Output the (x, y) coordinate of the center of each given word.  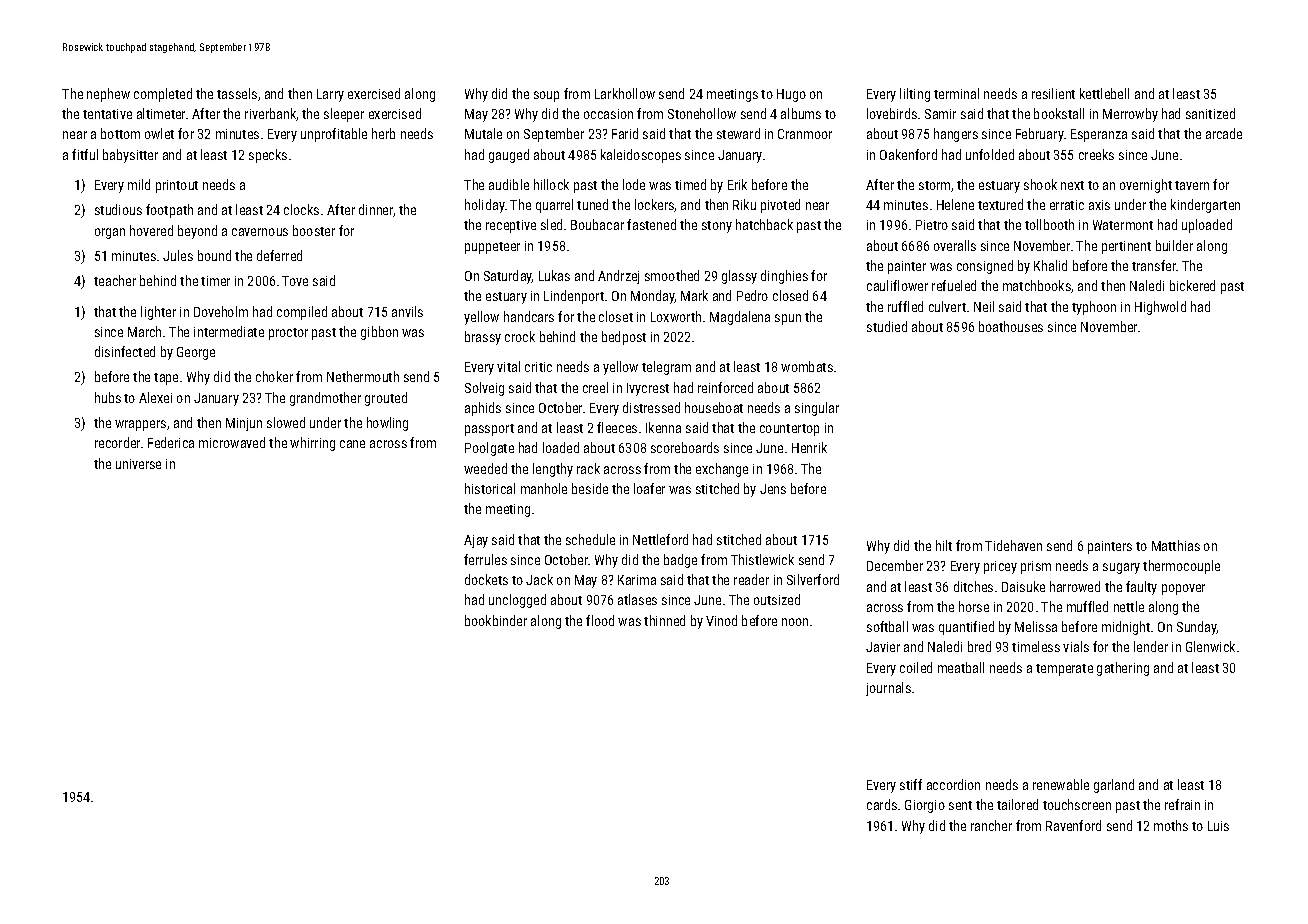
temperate (1064, 670)
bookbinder (496, 620)
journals (888, 689)
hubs (108, 397)
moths (1171, 825)
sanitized (1210, 113)
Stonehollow (702, 113)
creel (595, 387)
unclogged (517, 601)
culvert (947, 306)
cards (882, 804)
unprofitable (334, 135)
